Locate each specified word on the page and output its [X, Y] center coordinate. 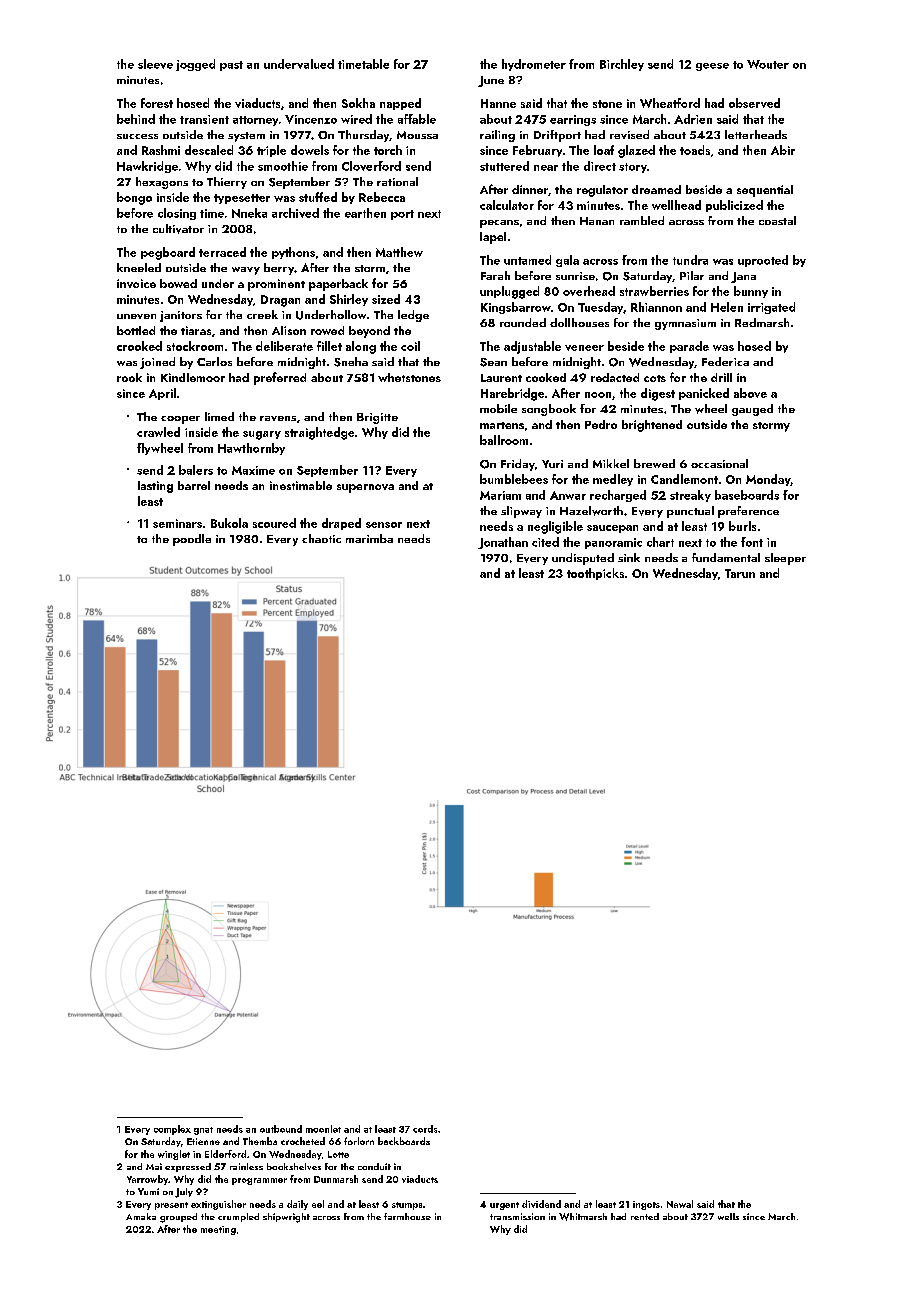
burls [742, 526]
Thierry [227, 183]
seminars [177, 523]
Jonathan [503, 543]
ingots [646, 1205]
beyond [369, 332]
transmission [517, 1216]
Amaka [141, 1216]
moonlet [323, 1129]
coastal [777, 220]
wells [728, 1216]
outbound [281, 1129]
